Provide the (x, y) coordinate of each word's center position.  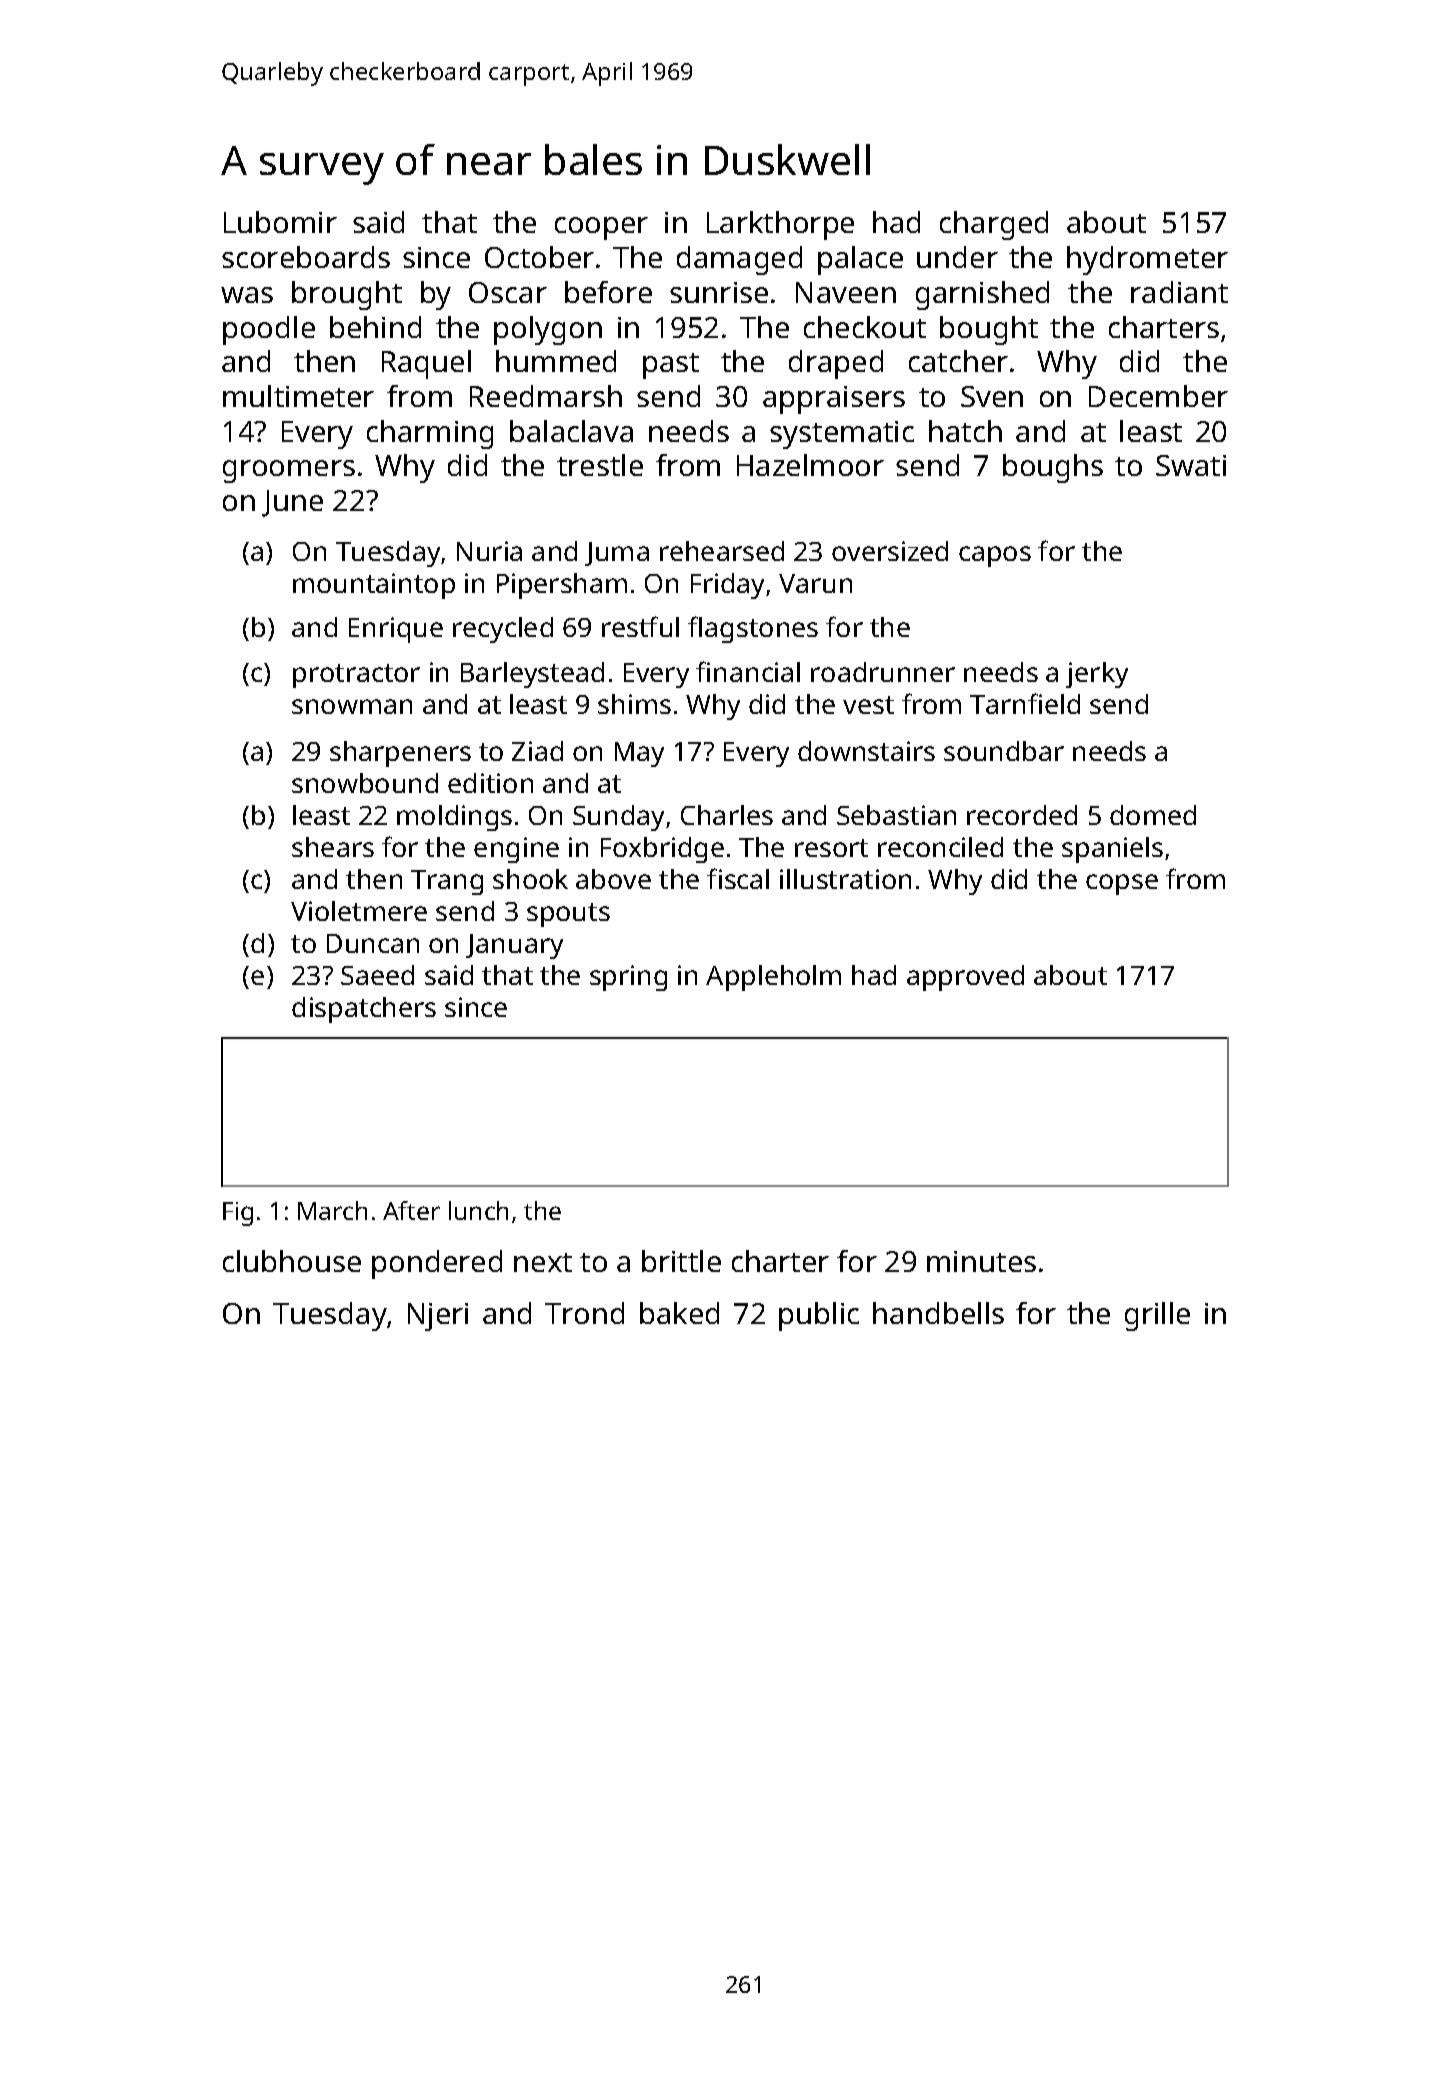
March (332, 1210)
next (543, 1262)
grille (1157, 1316)
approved (965, 978)
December (1158, 396)
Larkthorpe (780, 225)
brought (347, 295)
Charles (727, 815)
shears (333, 847)
